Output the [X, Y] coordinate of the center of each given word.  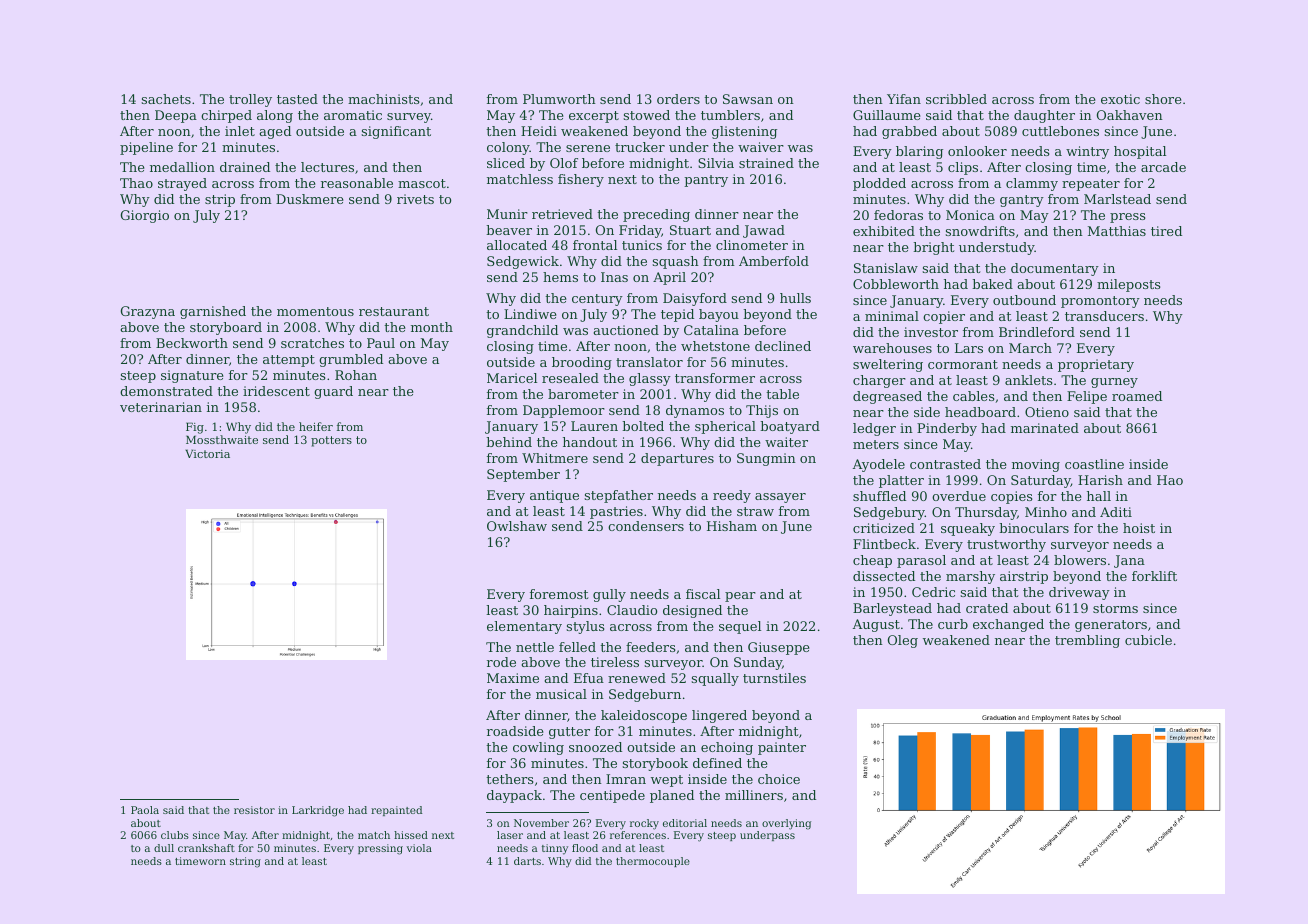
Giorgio [145, 216]
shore [1163, 99]
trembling [1087, 641]
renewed [637, 678]
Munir [507, 214]
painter [782, 748]
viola [419, 848]
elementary [524, 627]
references [638, 835]
